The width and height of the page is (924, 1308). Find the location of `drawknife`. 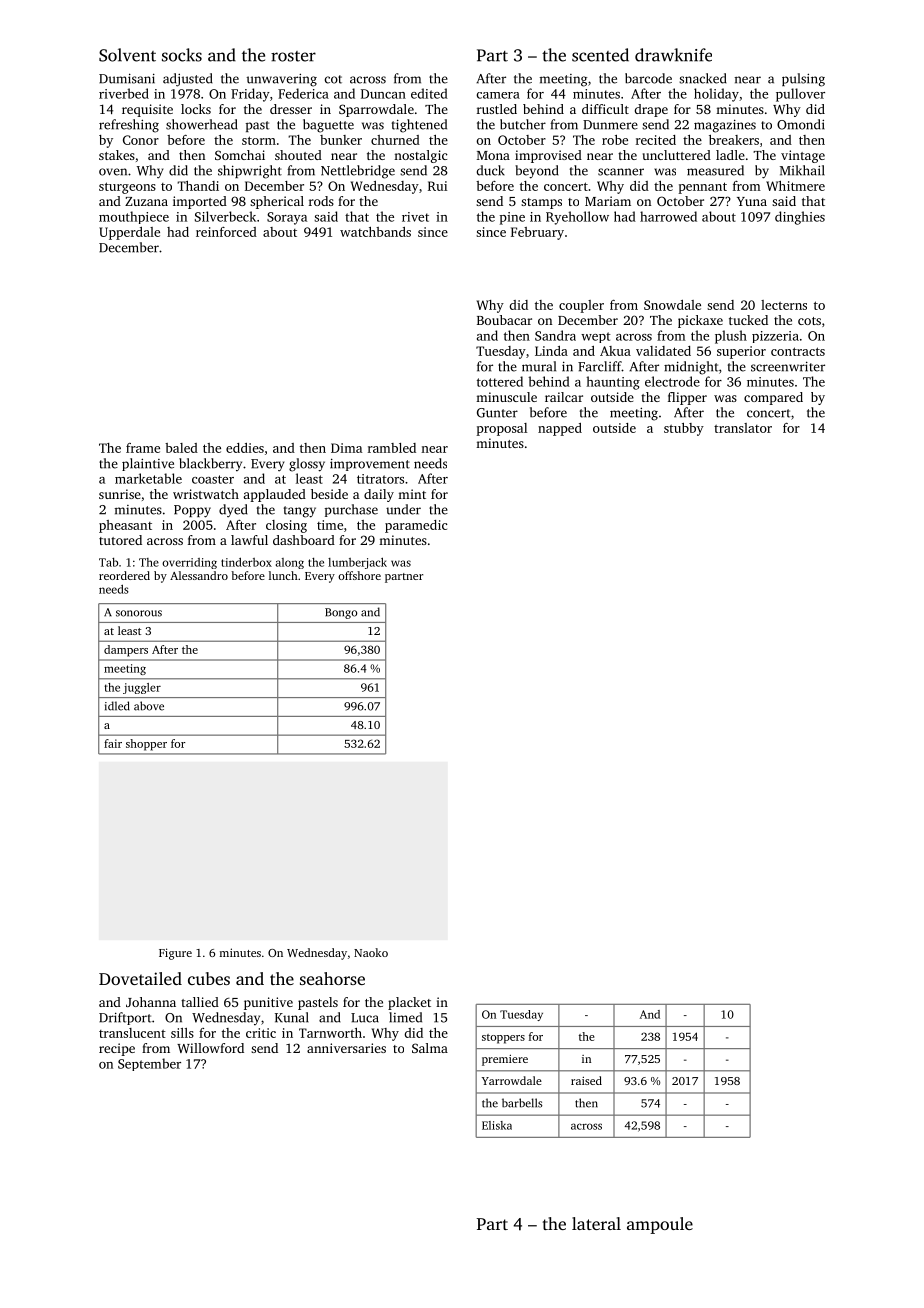

drawknife is located at coordinates (673, 55).
